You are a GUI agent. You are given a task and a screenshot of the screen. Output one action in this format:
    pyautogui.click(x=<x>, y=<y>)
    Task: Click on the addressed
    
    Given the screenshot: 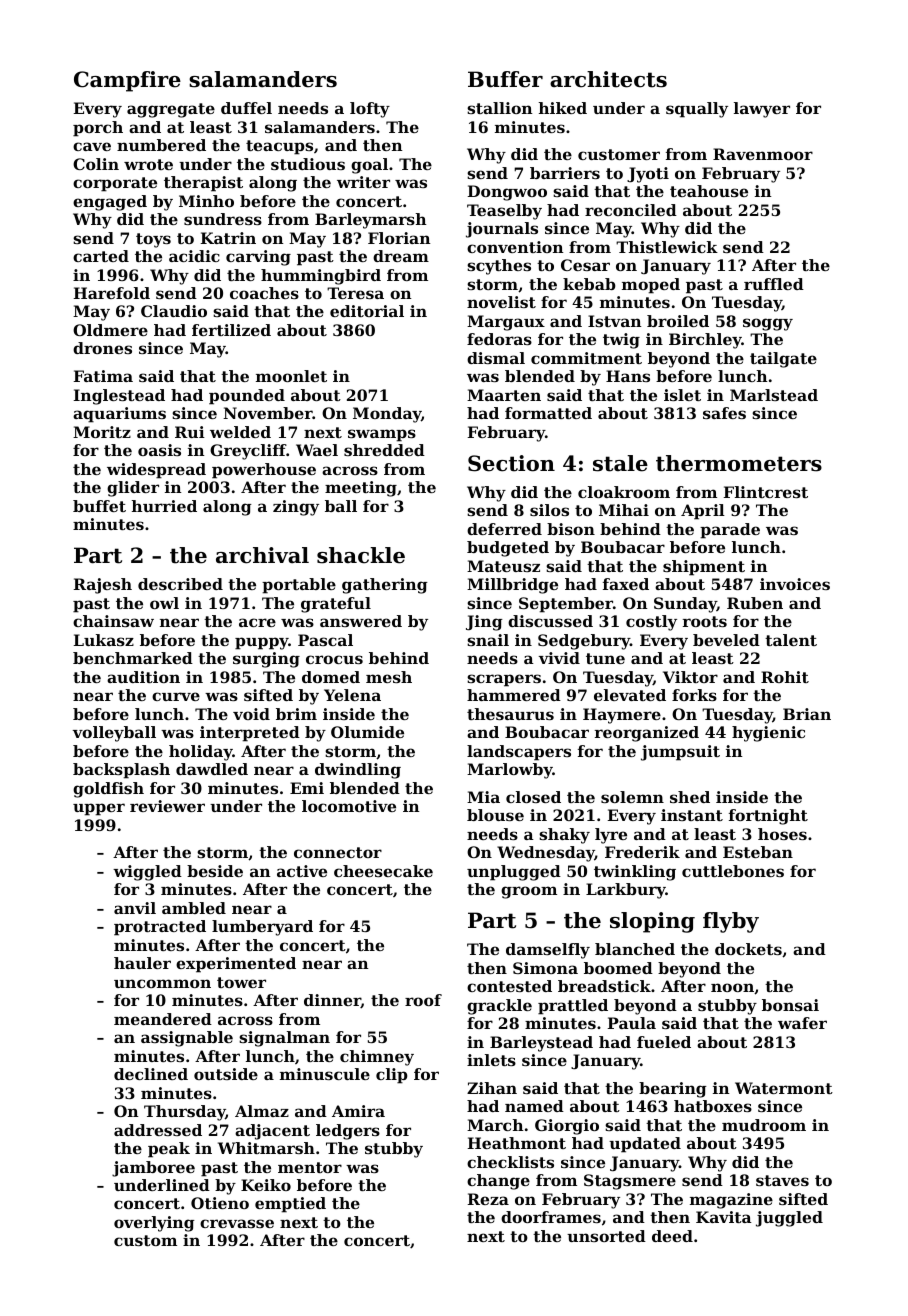 What is the action you would take?
    pyautogui.click(x=158, y=1130)
